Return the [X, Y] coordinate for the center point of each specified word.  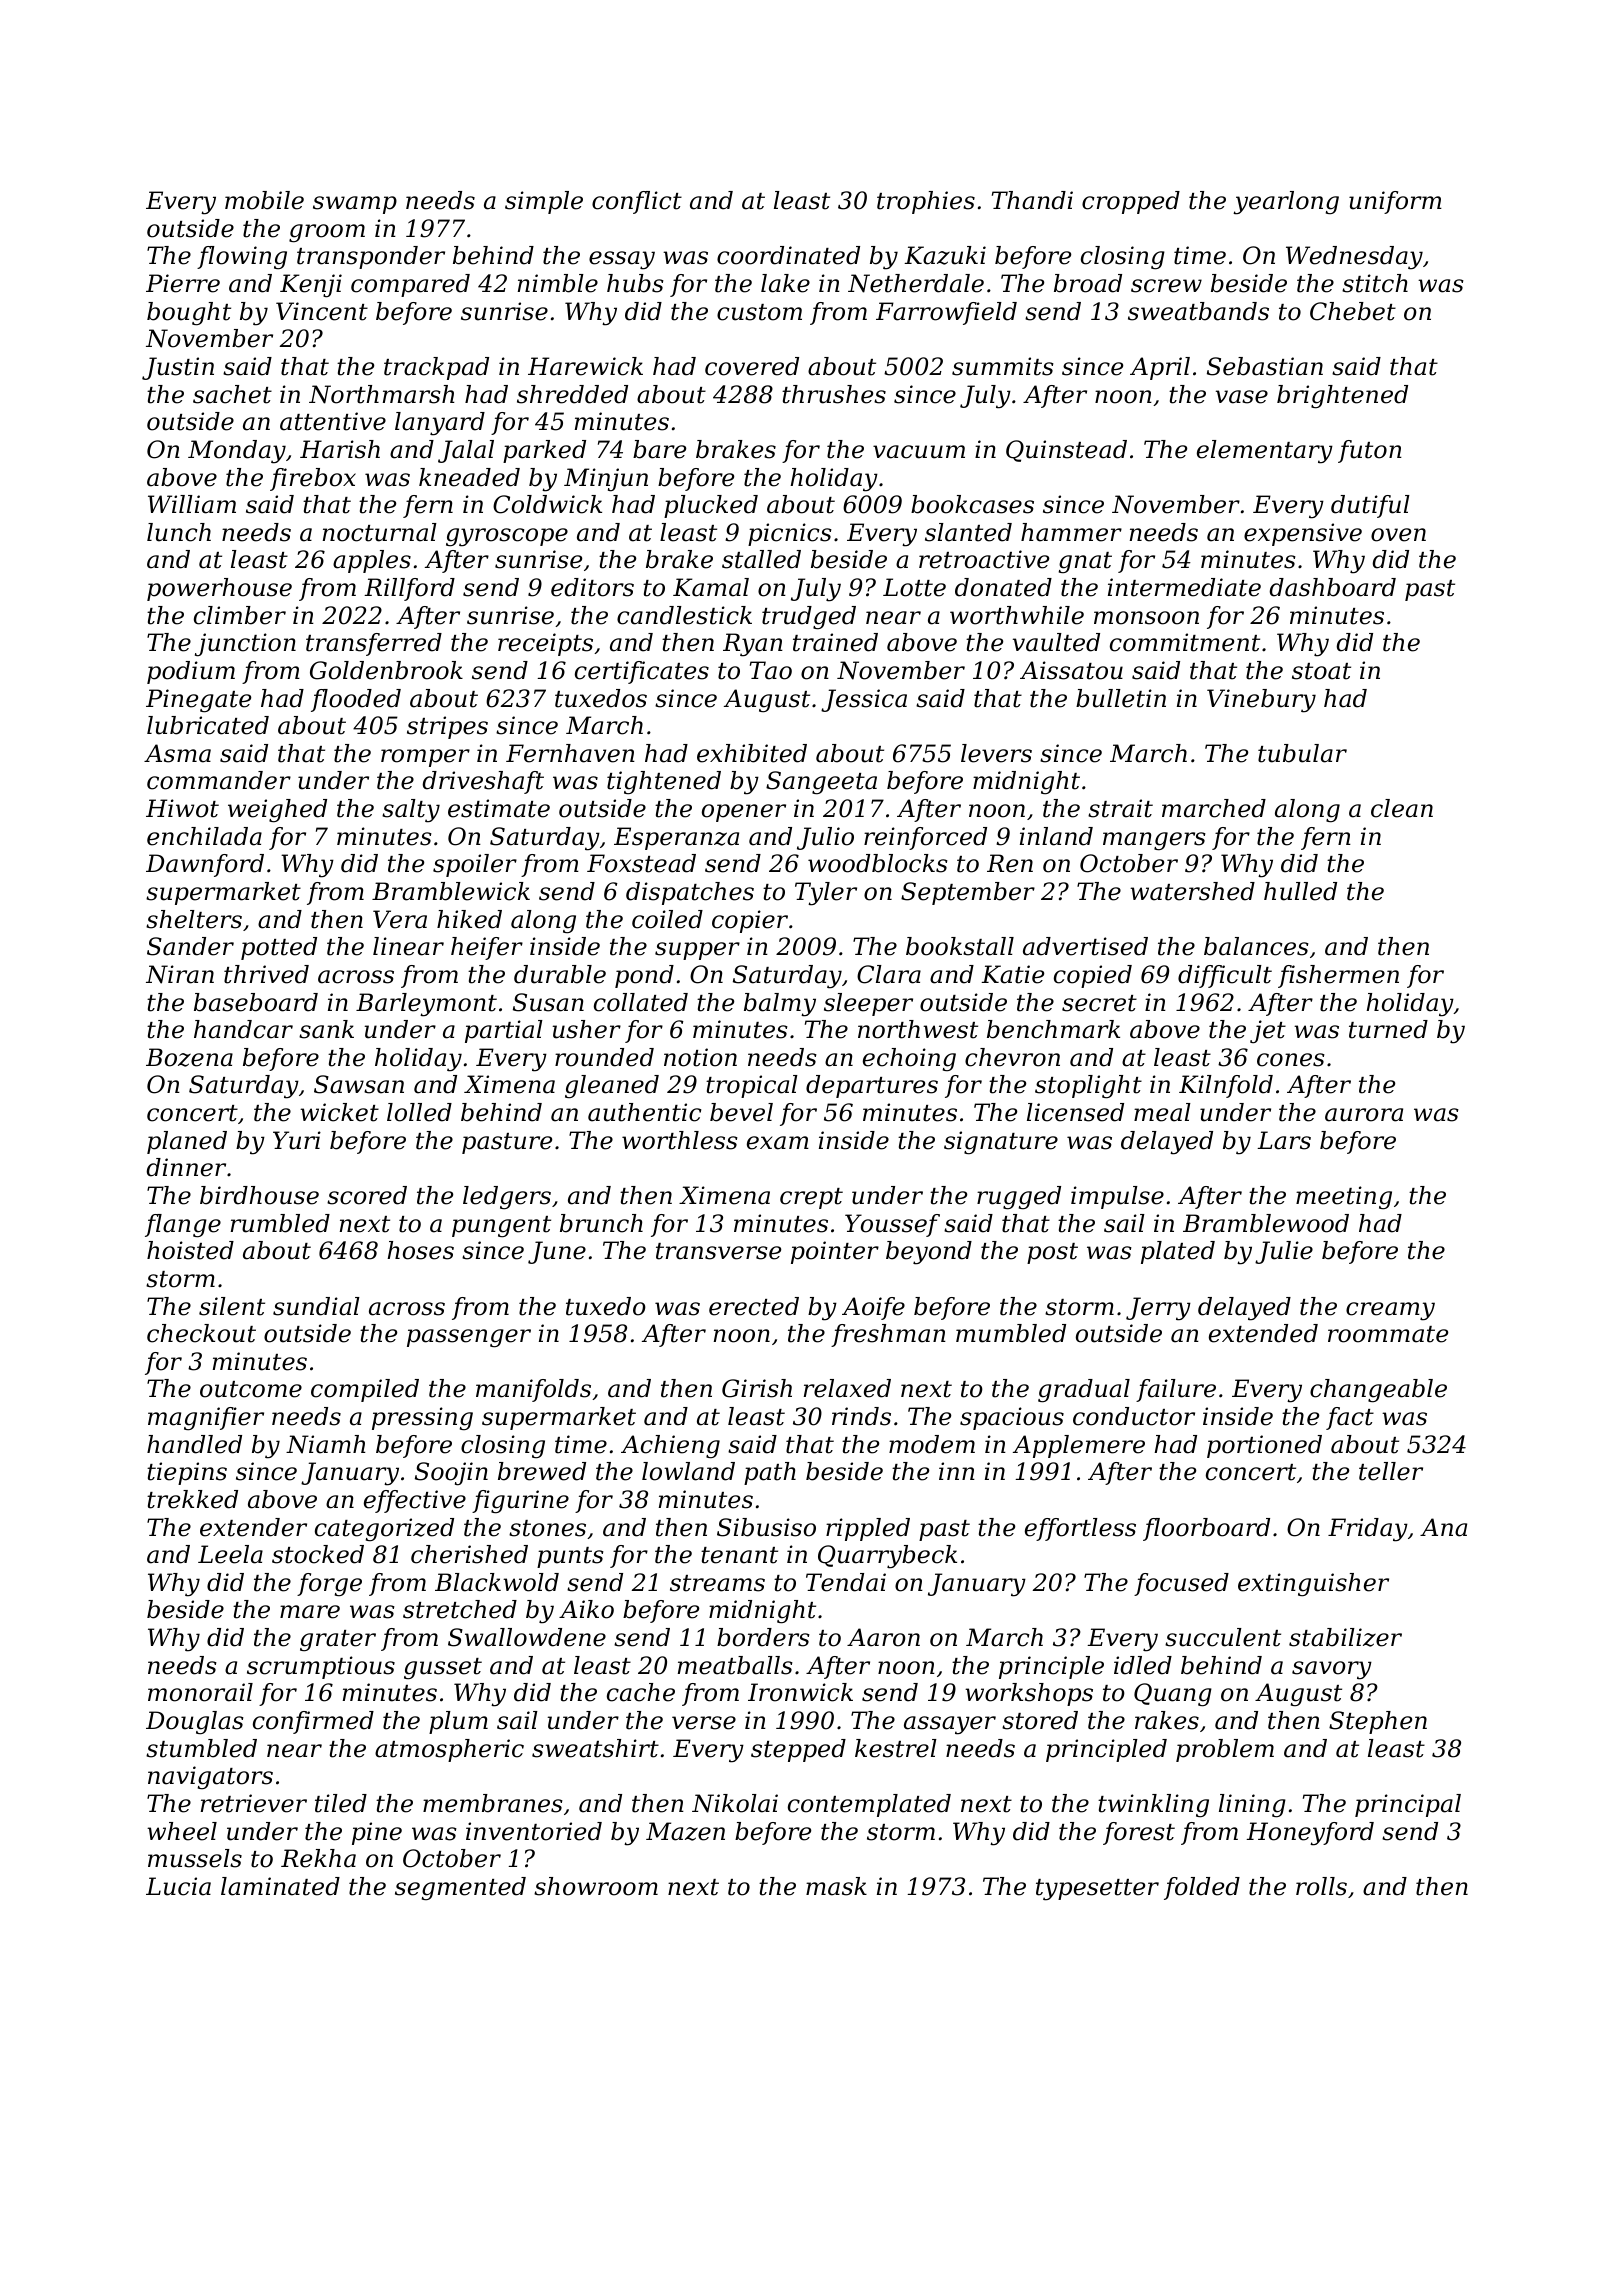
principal [1408, 1805]
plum [458, 1722]
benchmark [1053, 1029]
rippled [868, 1529]
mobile [264, 200]
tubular [1302, 753]
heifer [487, 948]
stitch [1375, 283]
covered [752, 366]
